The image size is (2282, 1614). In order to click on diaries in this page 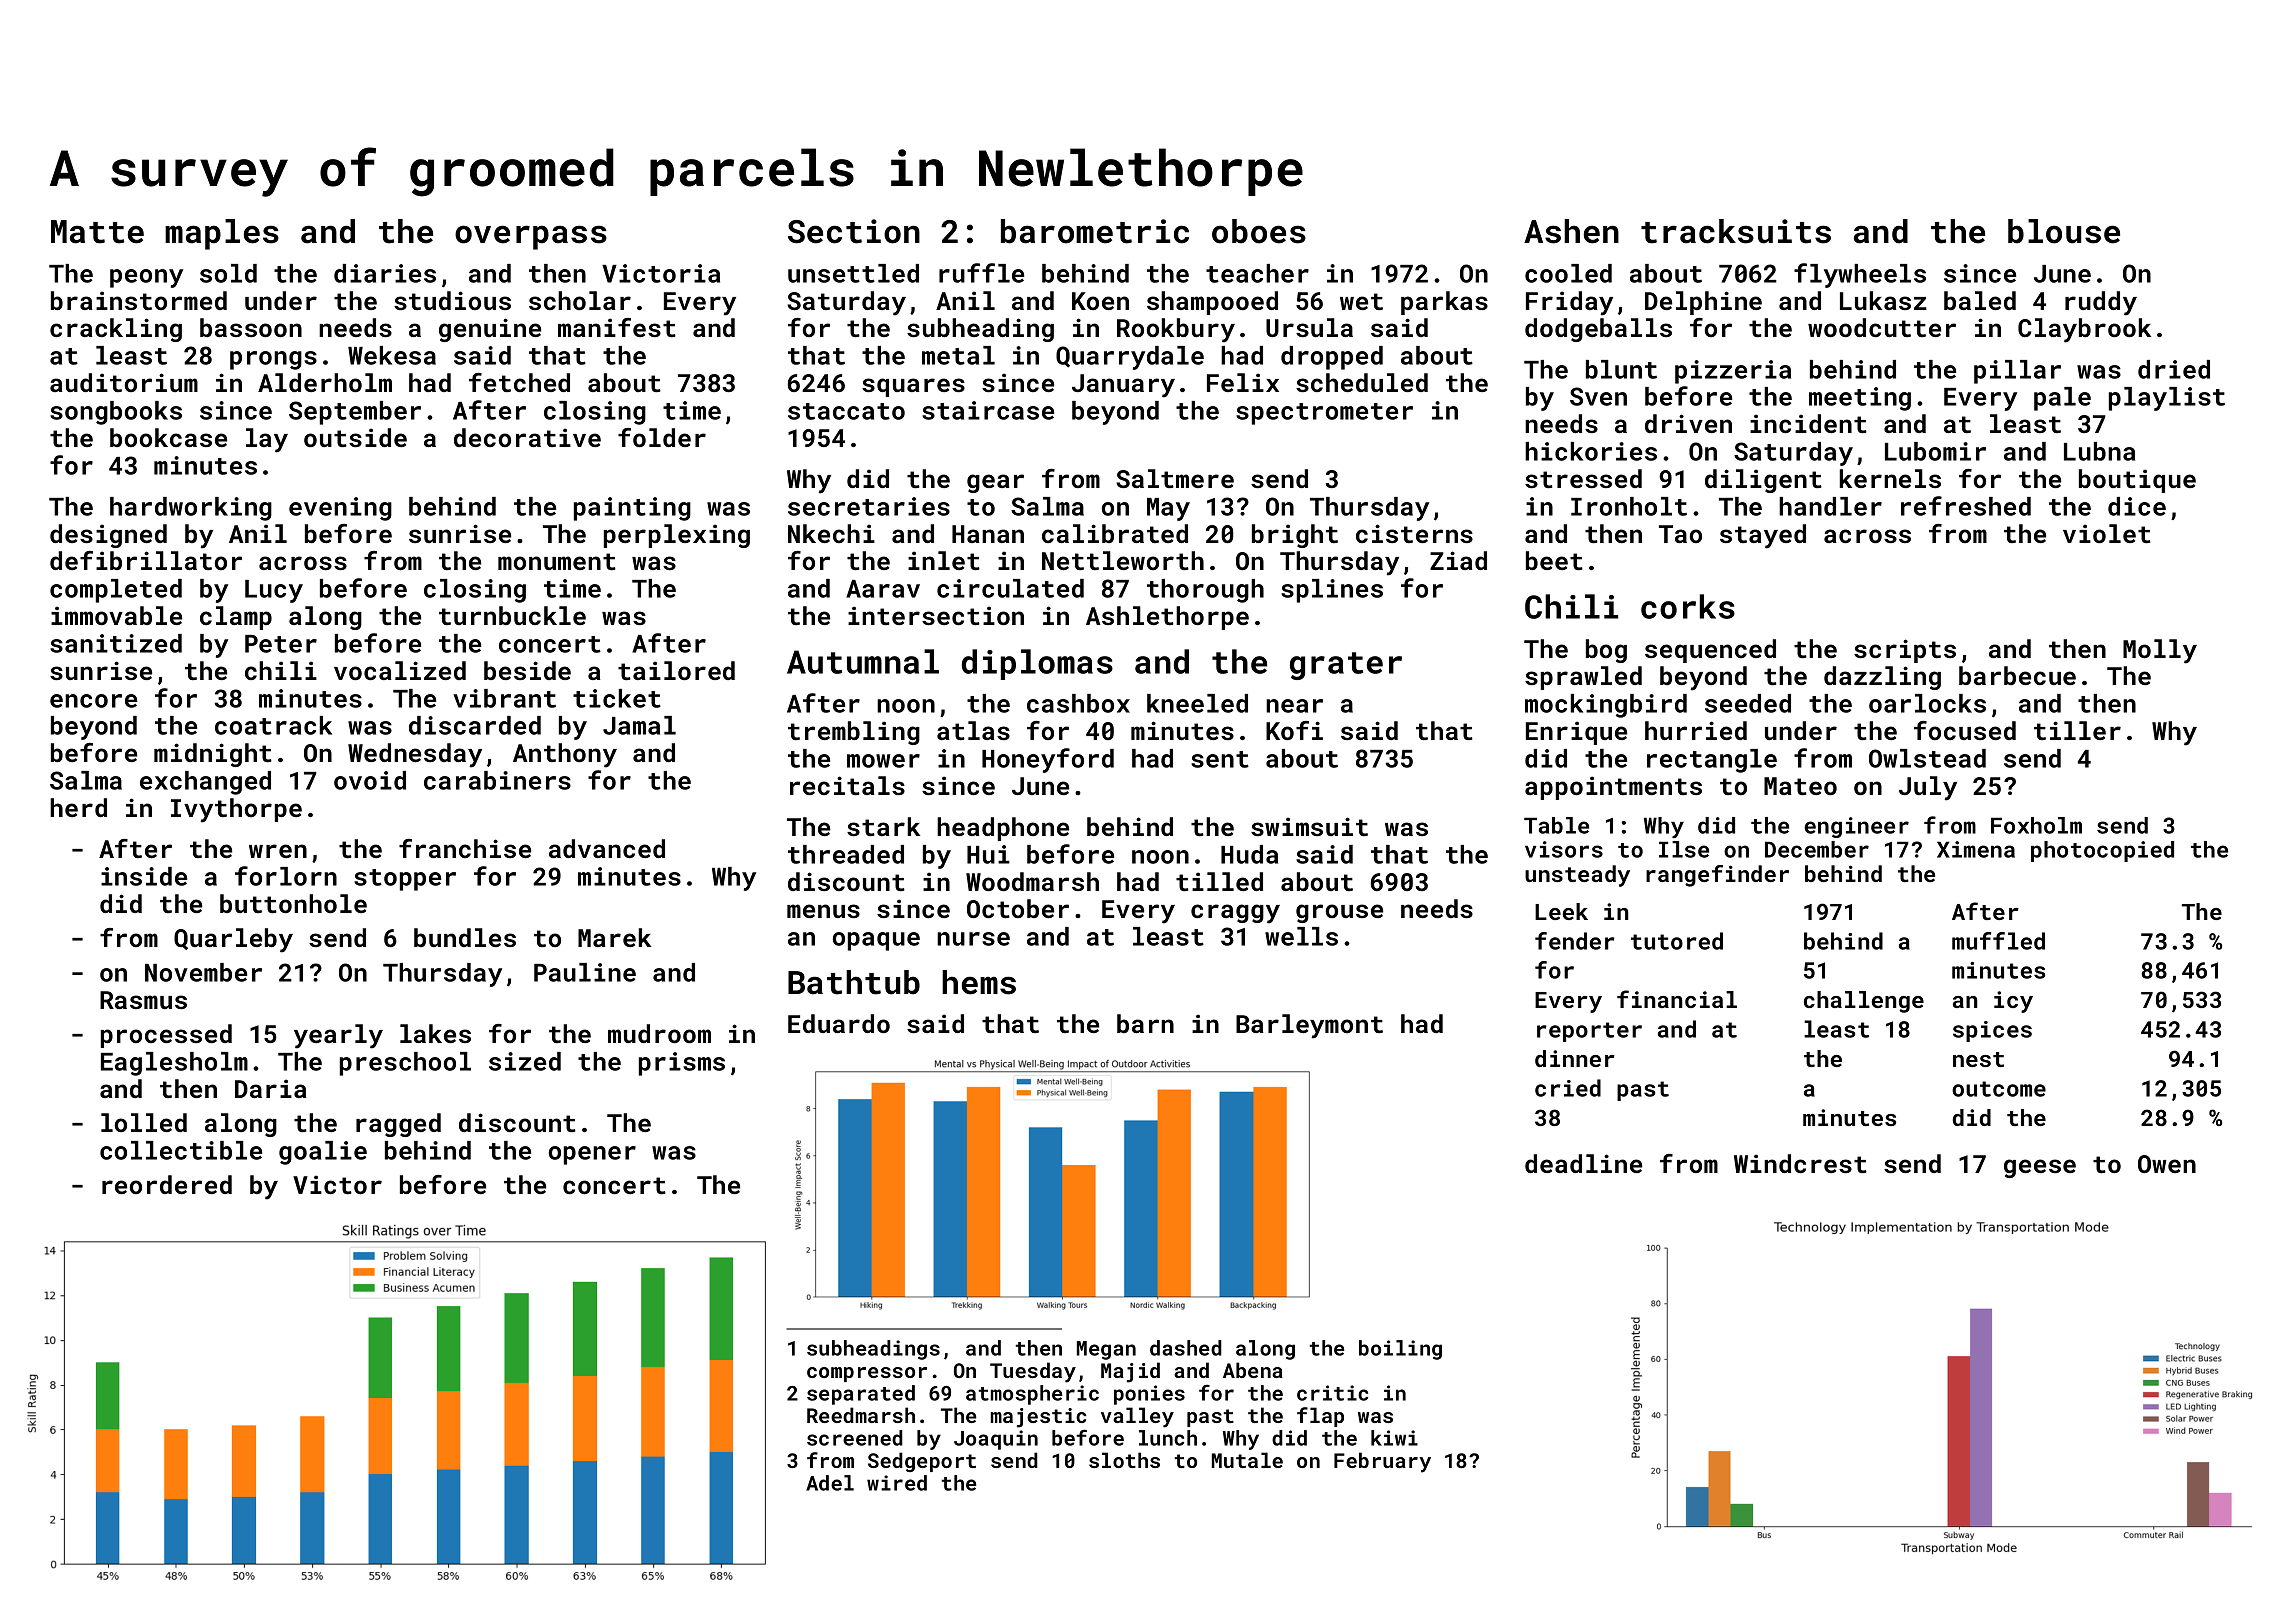, I will do `click(385, 273)`.
